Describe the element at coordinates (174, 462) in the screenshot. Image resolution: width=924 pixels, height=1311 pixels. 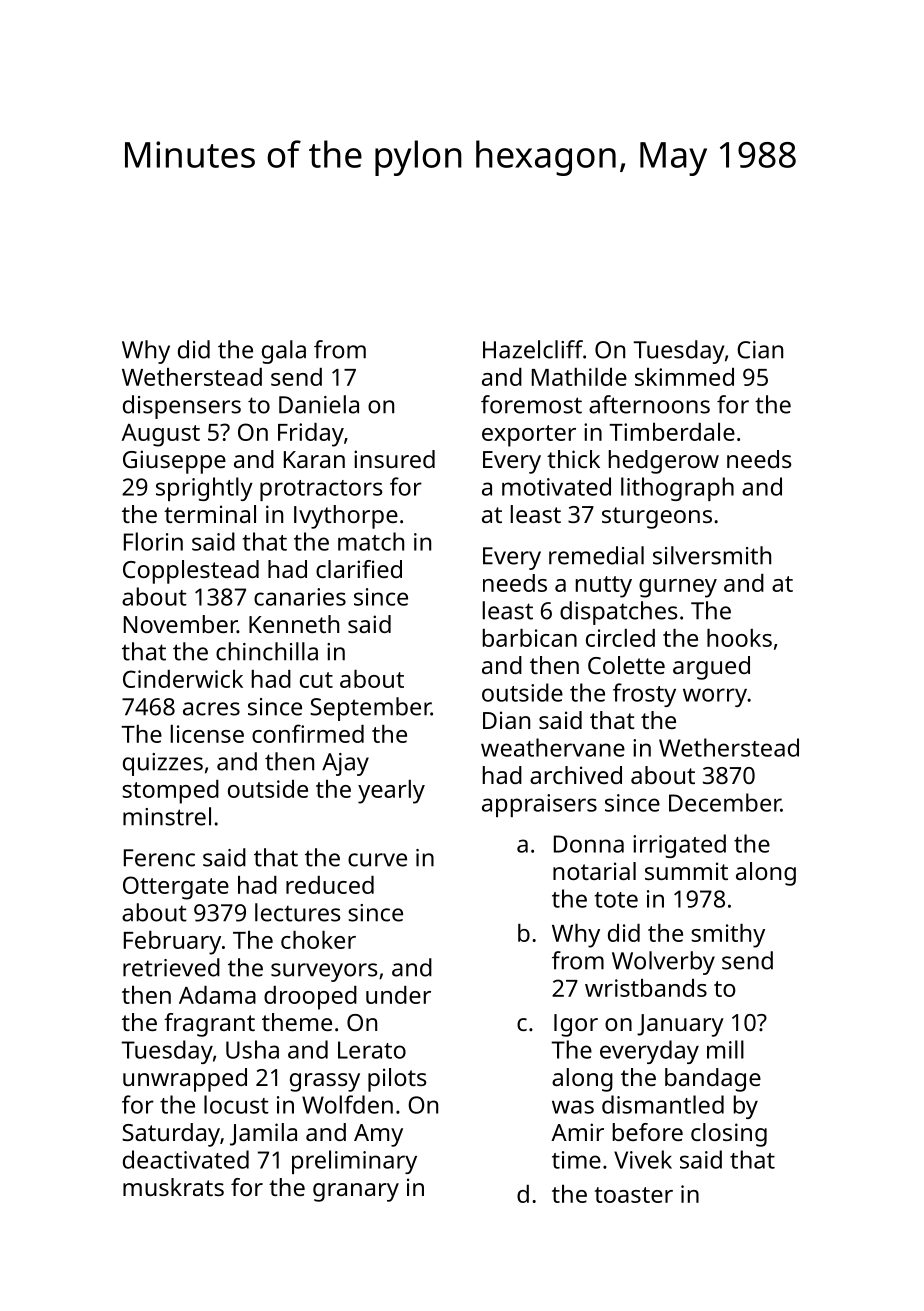
I see `Giuseppe` at that location.
